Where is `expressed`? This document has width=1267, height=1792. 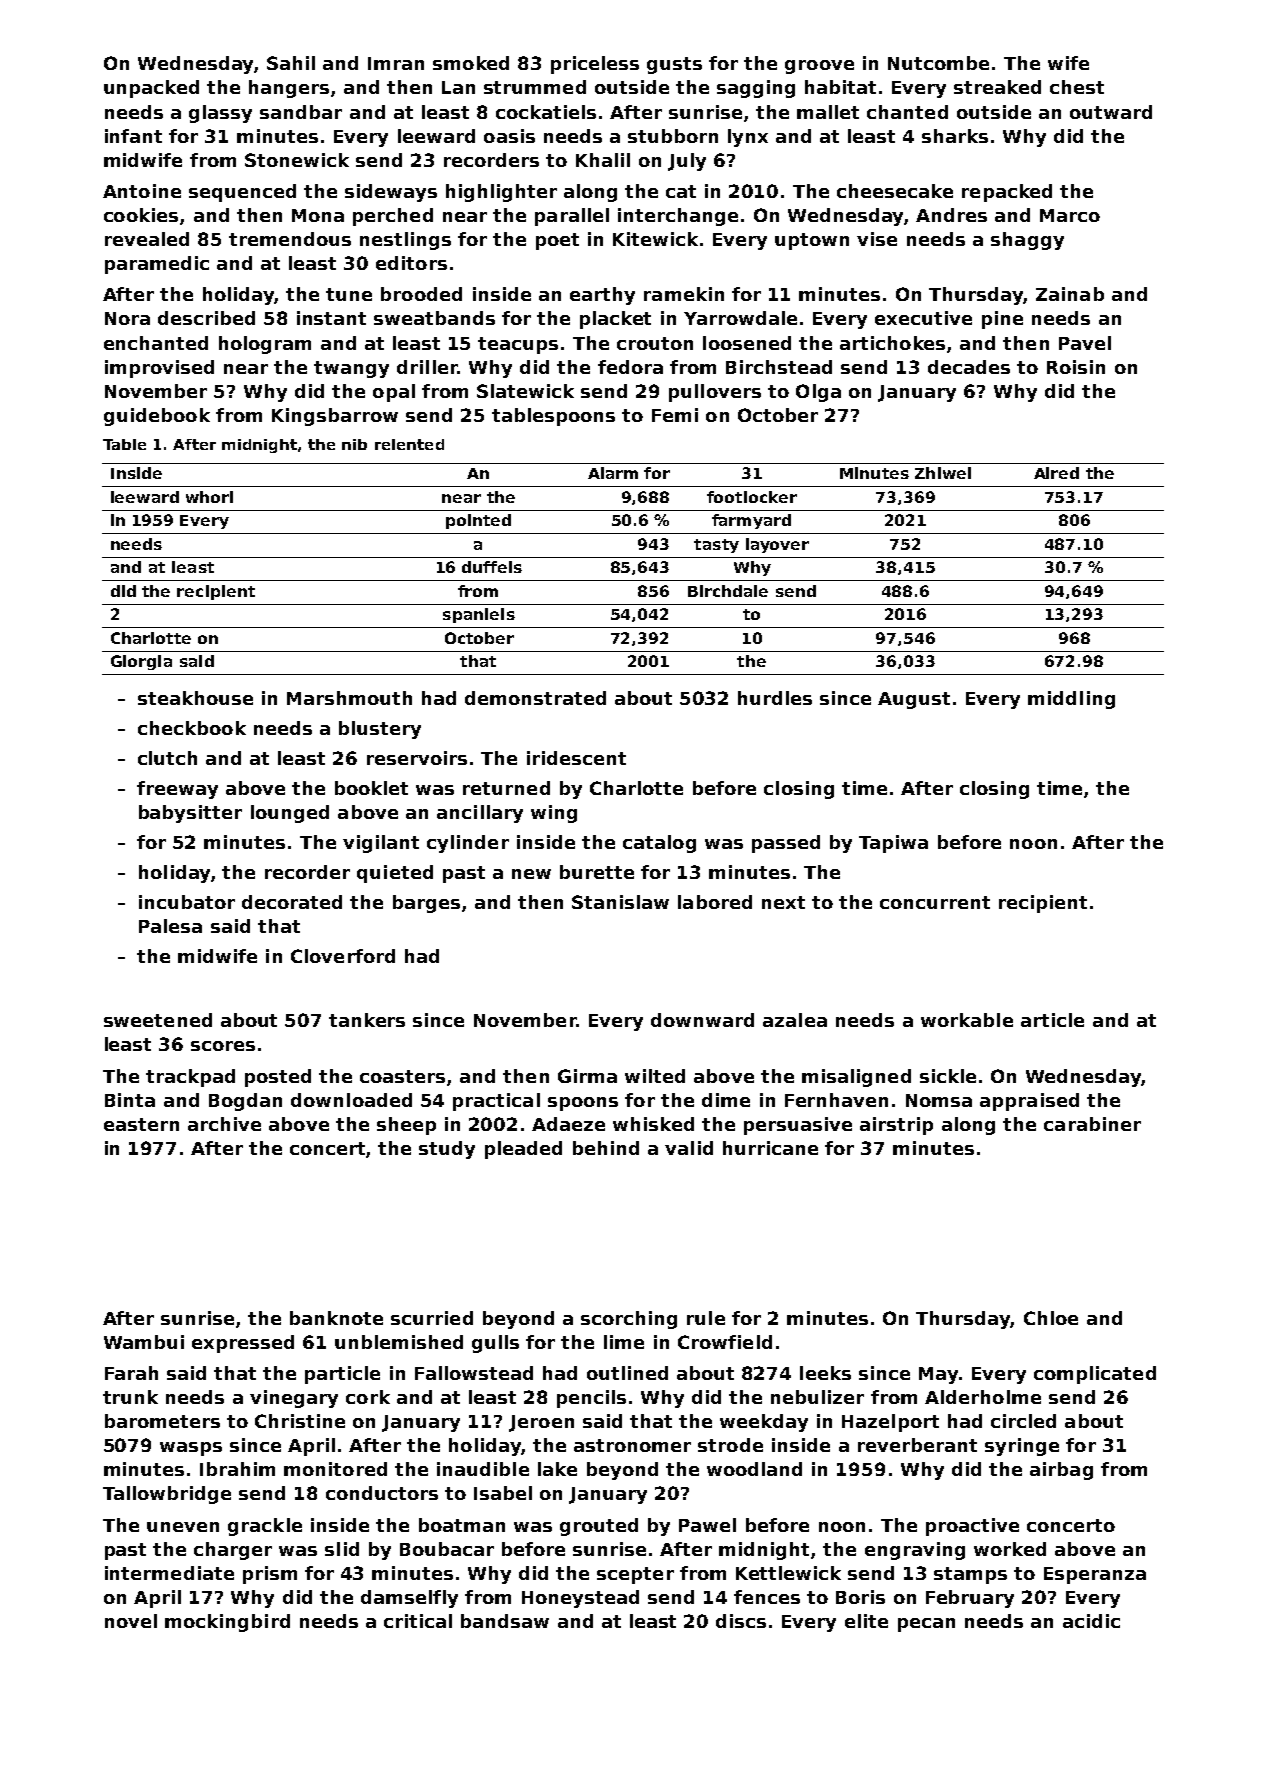 expressed is located at coordinates (243, 1344).
